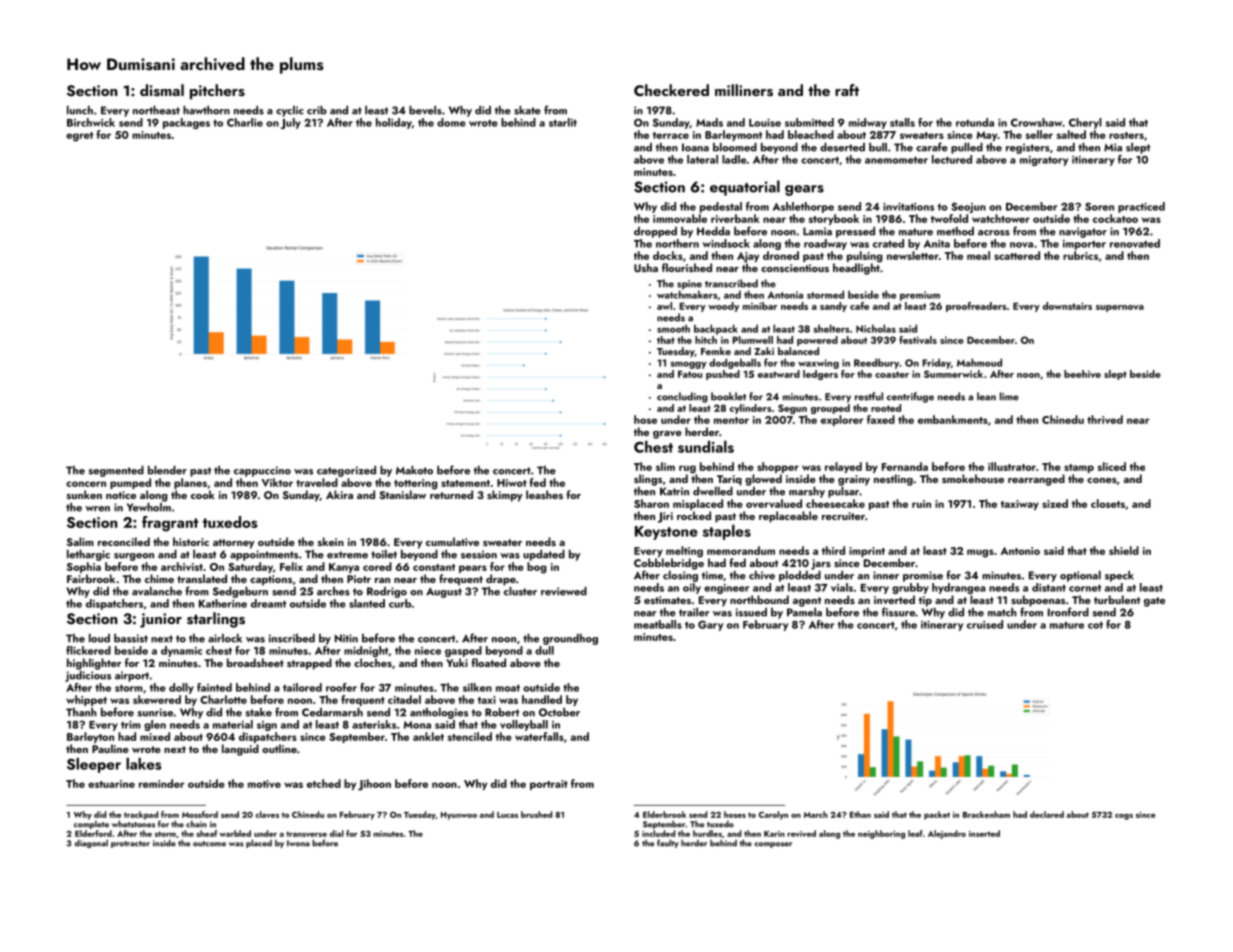 Image resolution: width=1233 pixels, height=952 pixels. I want to click on outcome, so click(209, 844).
